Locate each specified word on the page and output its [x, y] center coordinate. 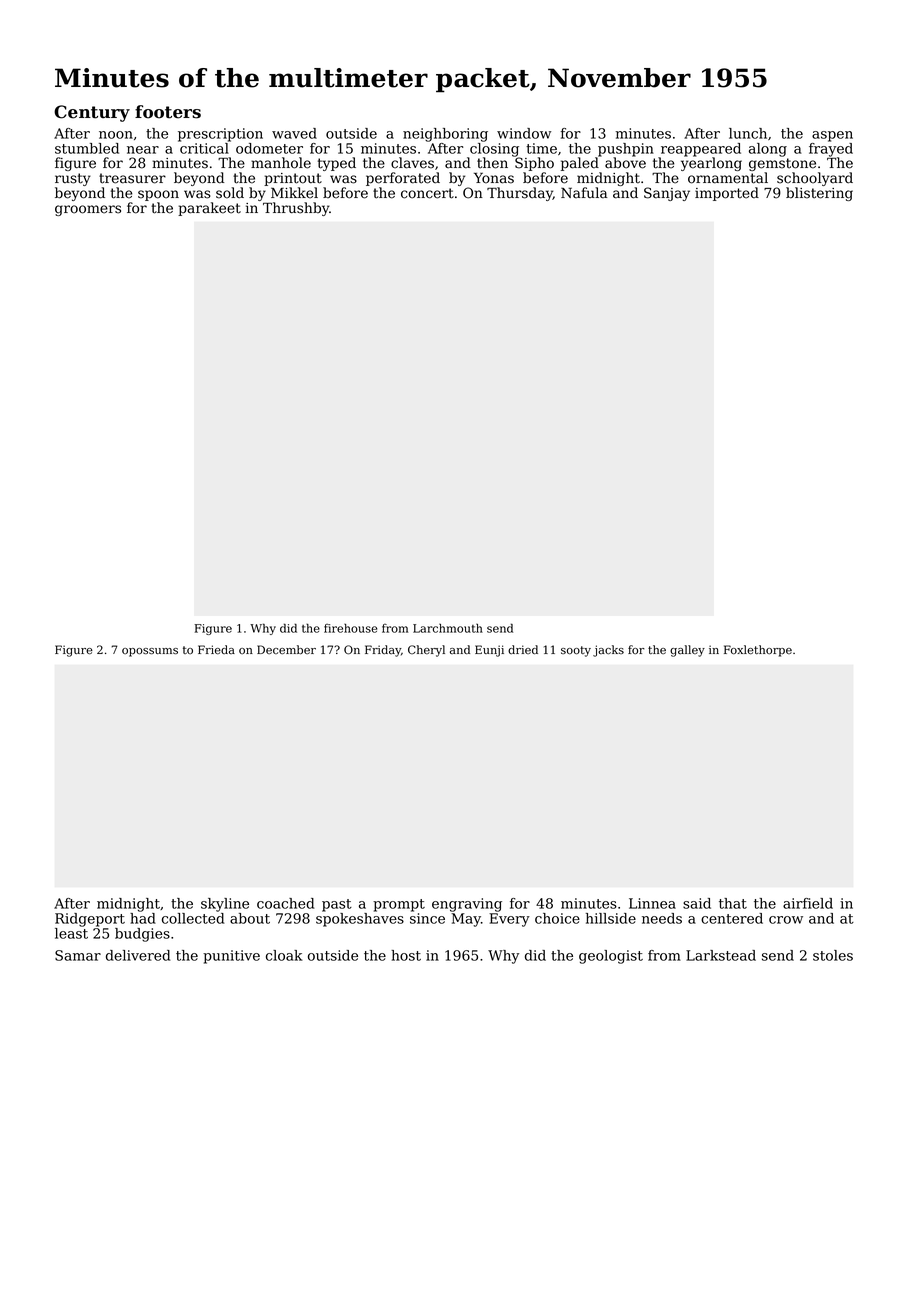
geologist [611, 957]
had [143, 918]
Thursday [520, 194]
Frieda [216, 649]
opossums [150, 652]
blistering [819, 194]
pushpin [626, 150]
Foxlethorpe [758, 651]
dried [523, 650]
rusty [73, 179]
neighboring [445, 135]
